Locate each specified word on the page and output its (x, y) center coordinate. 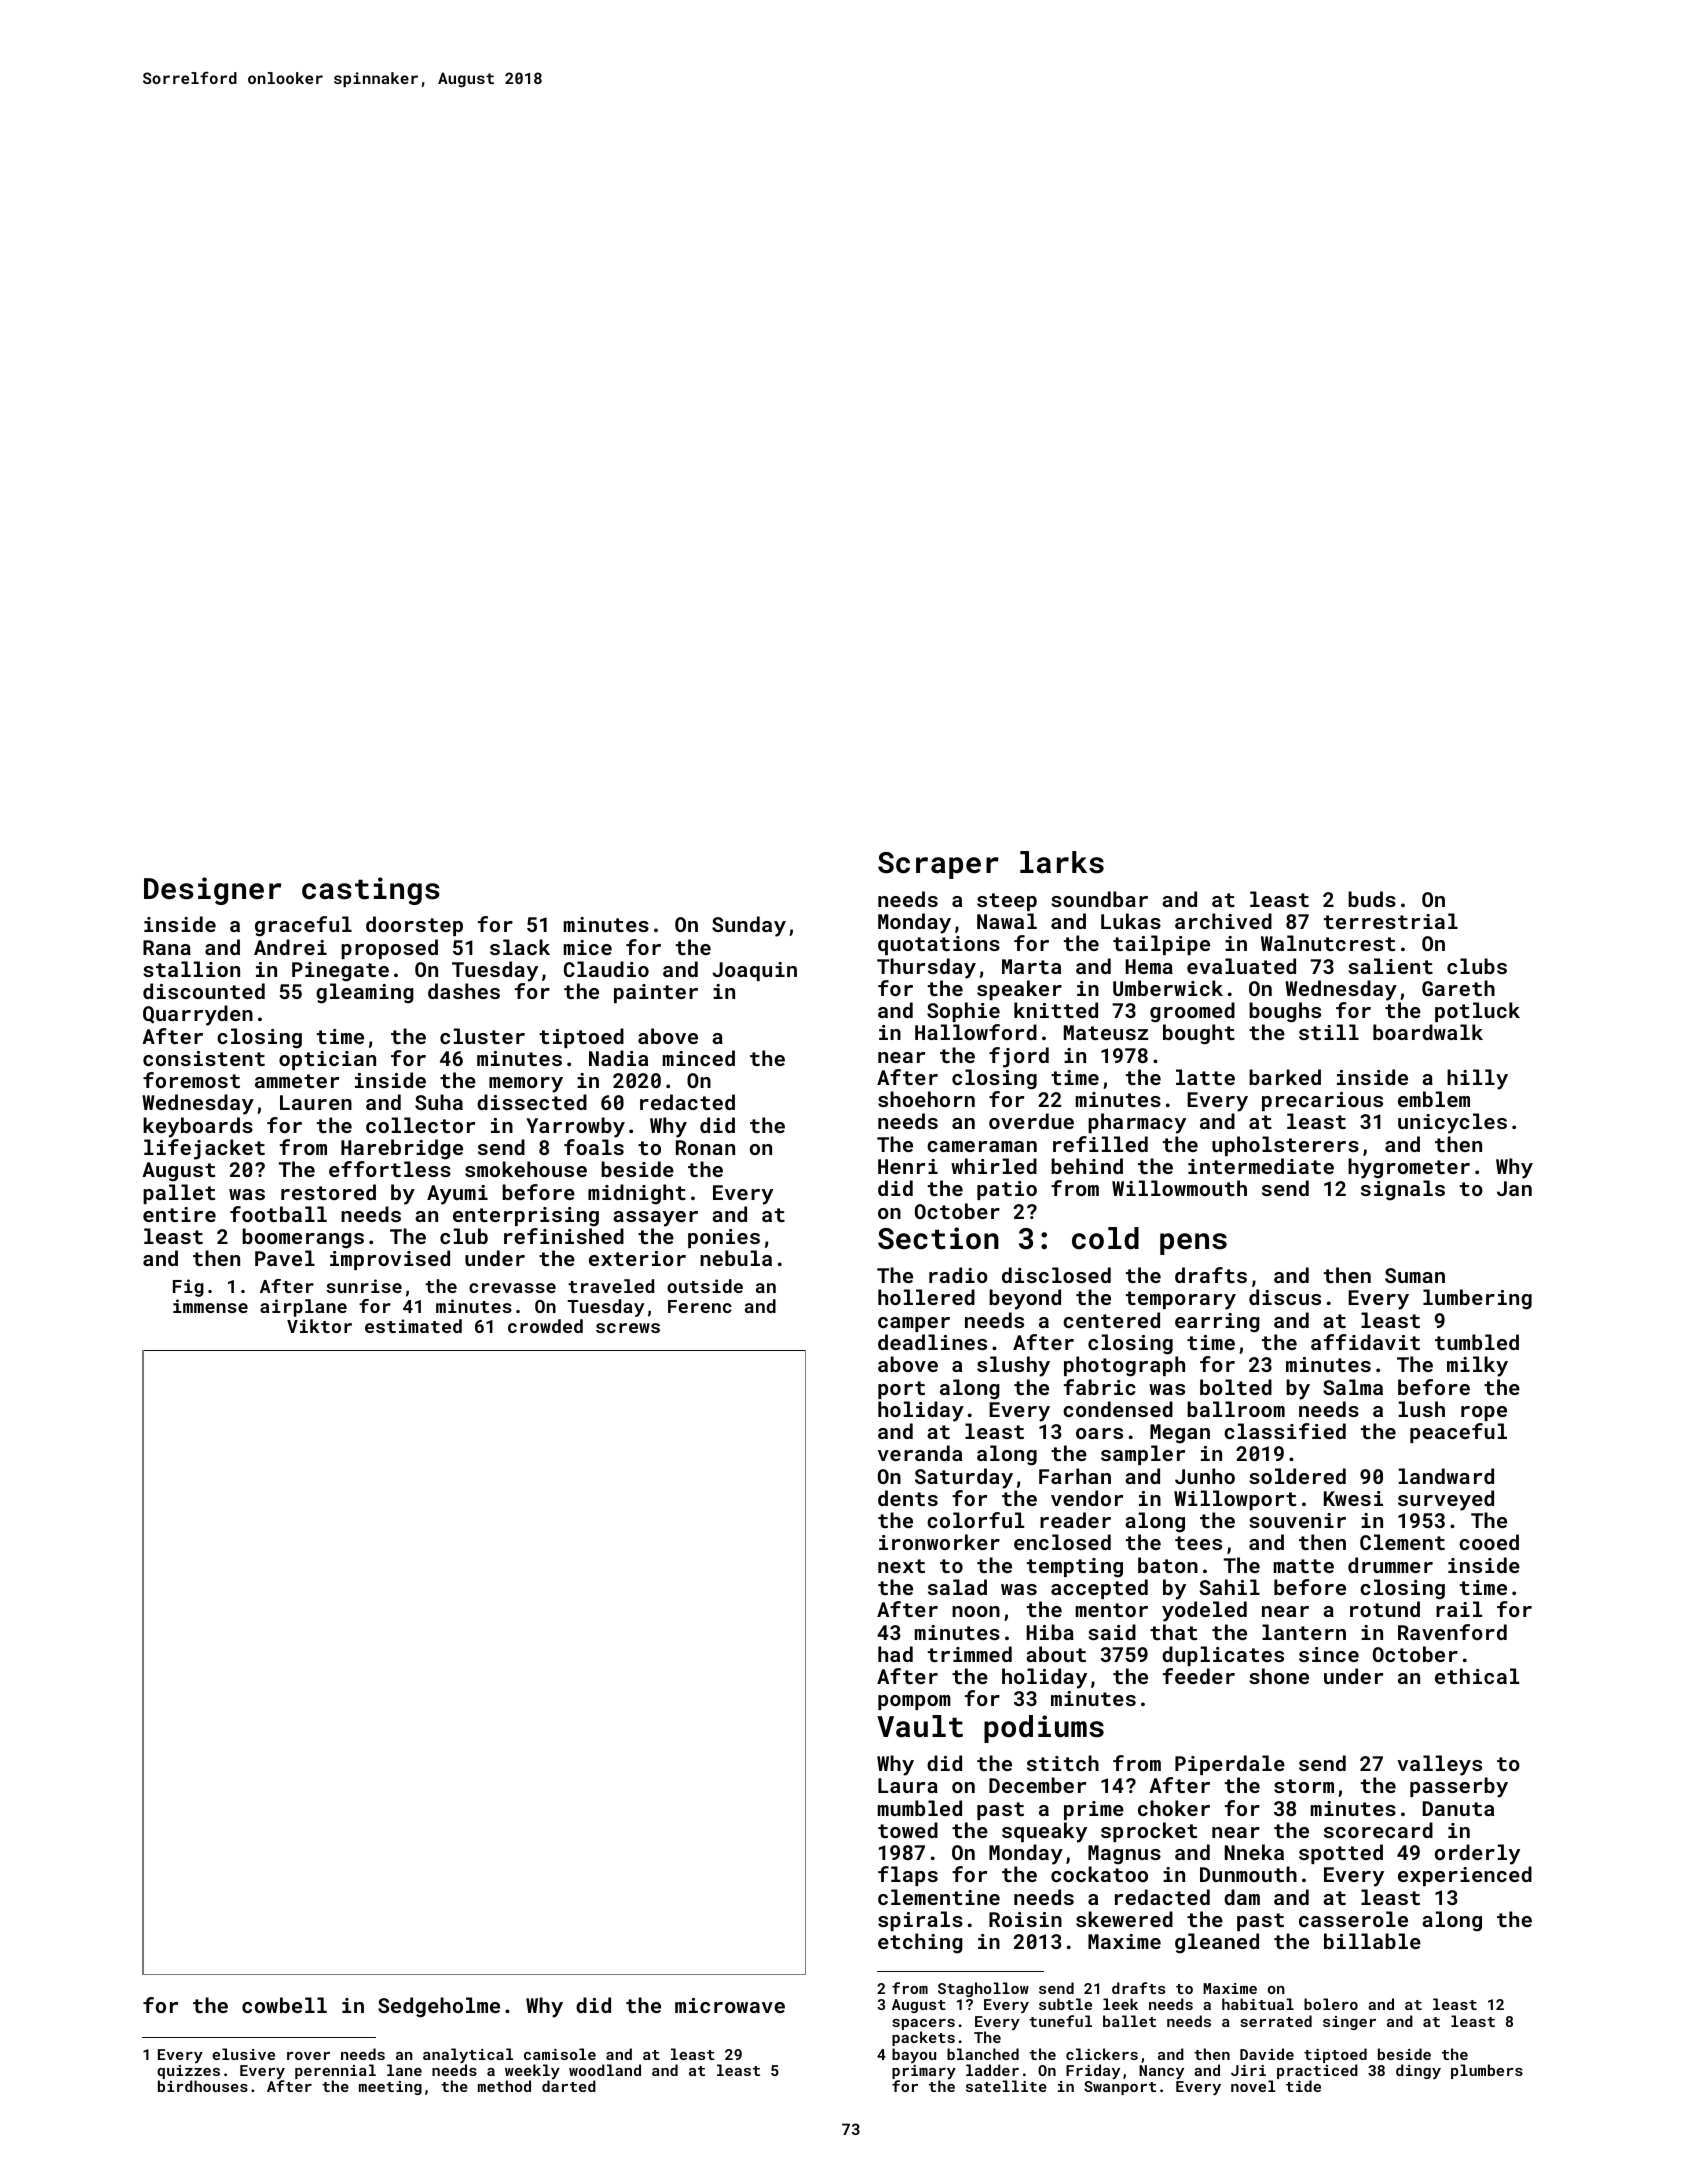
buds (1372, 899)
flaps (908, 1876)
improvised (390, 1260)
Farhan (1075, 1476)
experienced (1465, 1876)
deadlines (932, 1342)
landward (1446, 1476)
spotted (1341, 1854)
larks (1062, 862)
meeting (390, 2088)
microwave (730, 2005)
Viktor (319, 1326)
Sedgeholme (439, 2007)
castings (371, 891)
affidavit (1365, 1342)
